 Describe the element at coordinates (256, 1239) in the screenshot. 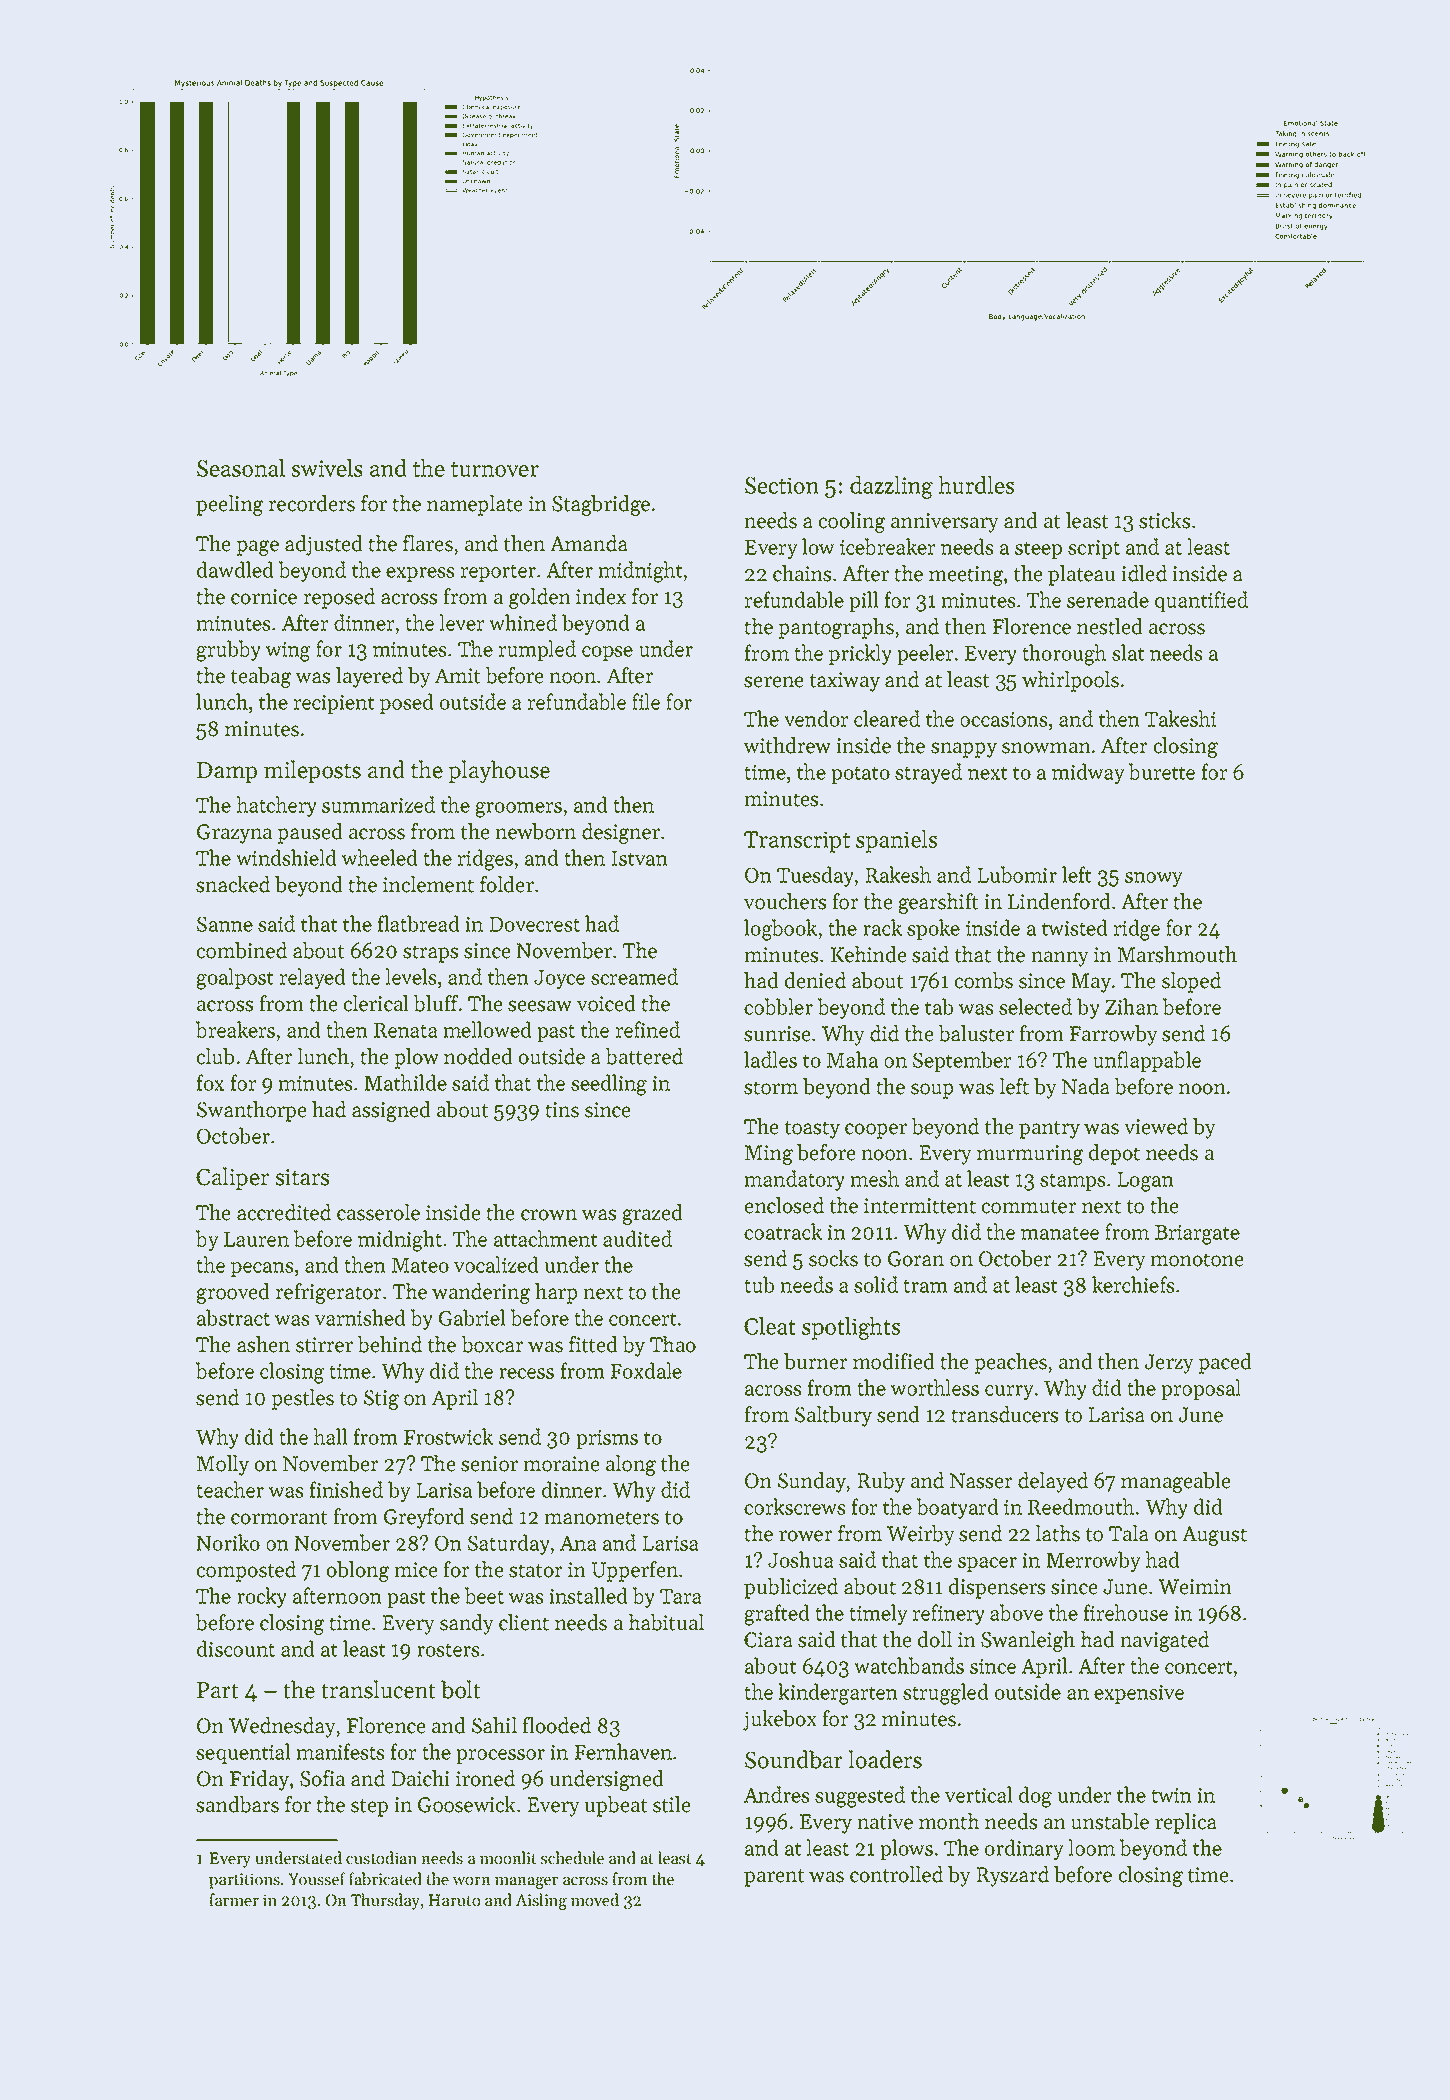

I see `Lauren` at that location.
